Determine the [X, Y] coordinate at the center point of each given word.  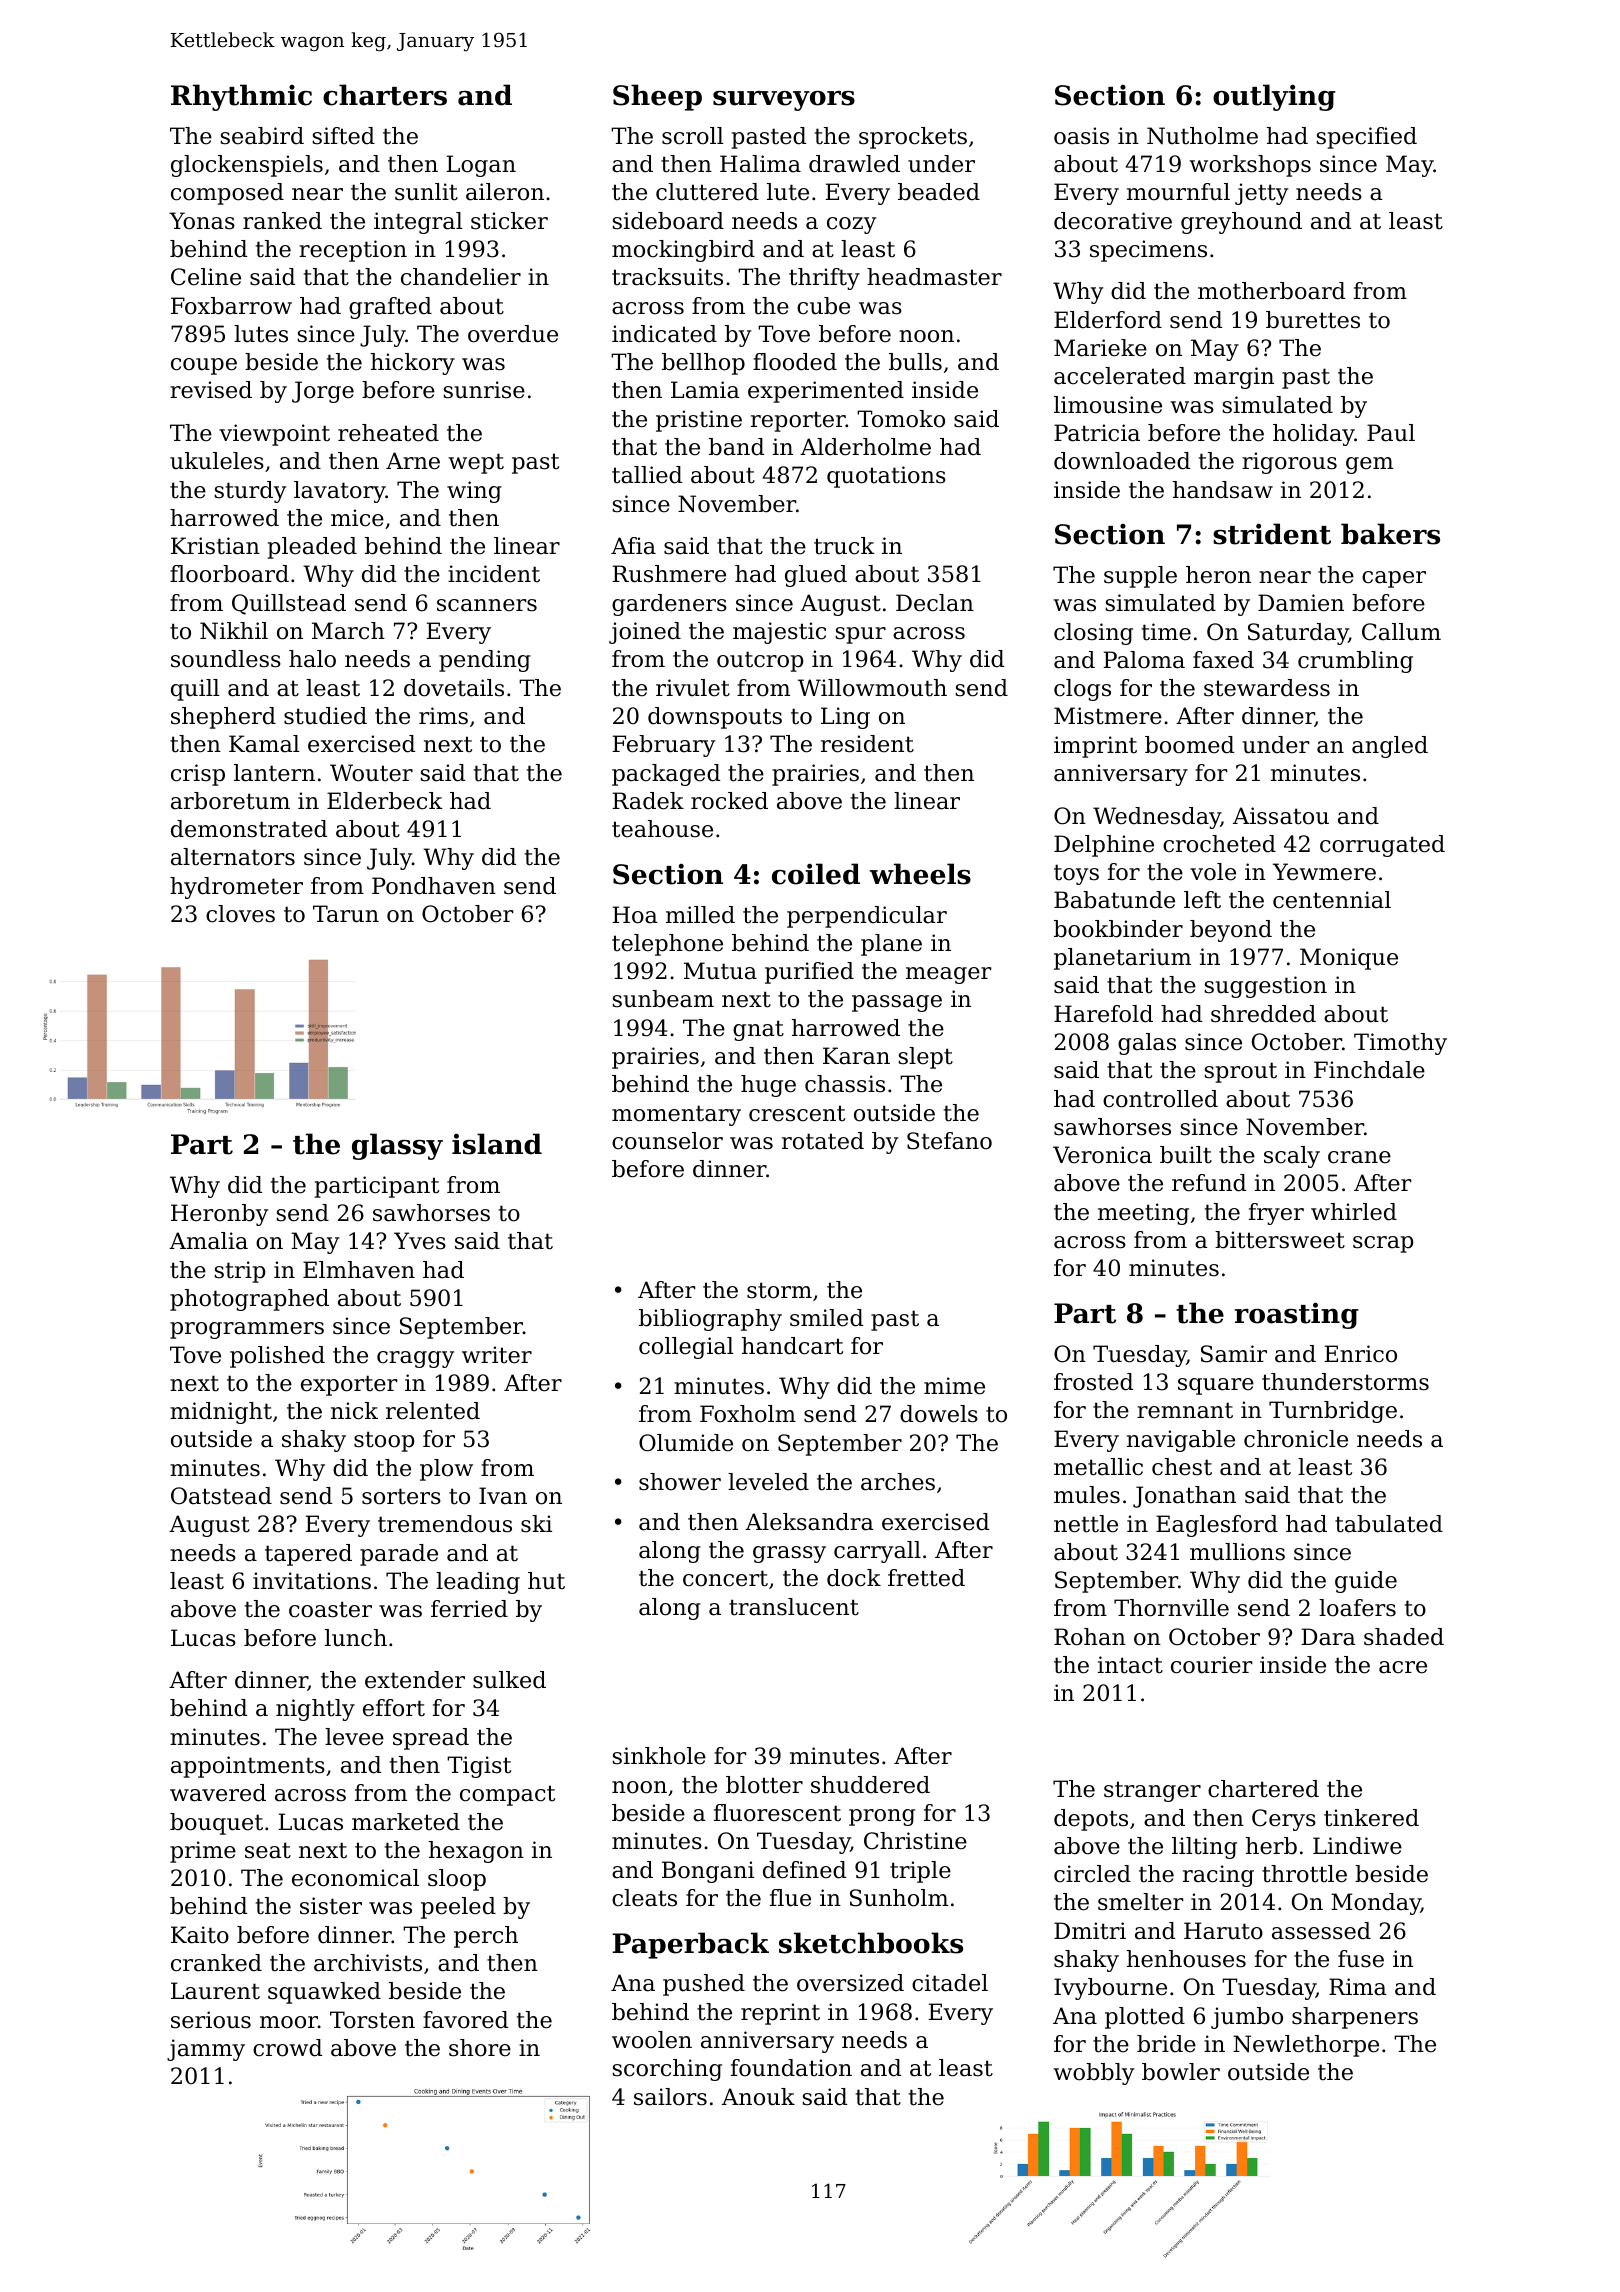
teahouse [662, 829]
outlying [1274, 97]
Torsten [372, 2020]
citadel [950, 1983]
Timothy [1400, 1044]
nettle [1086, 1524]
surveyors [784, 101]
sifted [344, 136]
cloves [240, 914]
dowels [939, 1414]
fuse [1361, 1959]
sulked [509, 1680]
